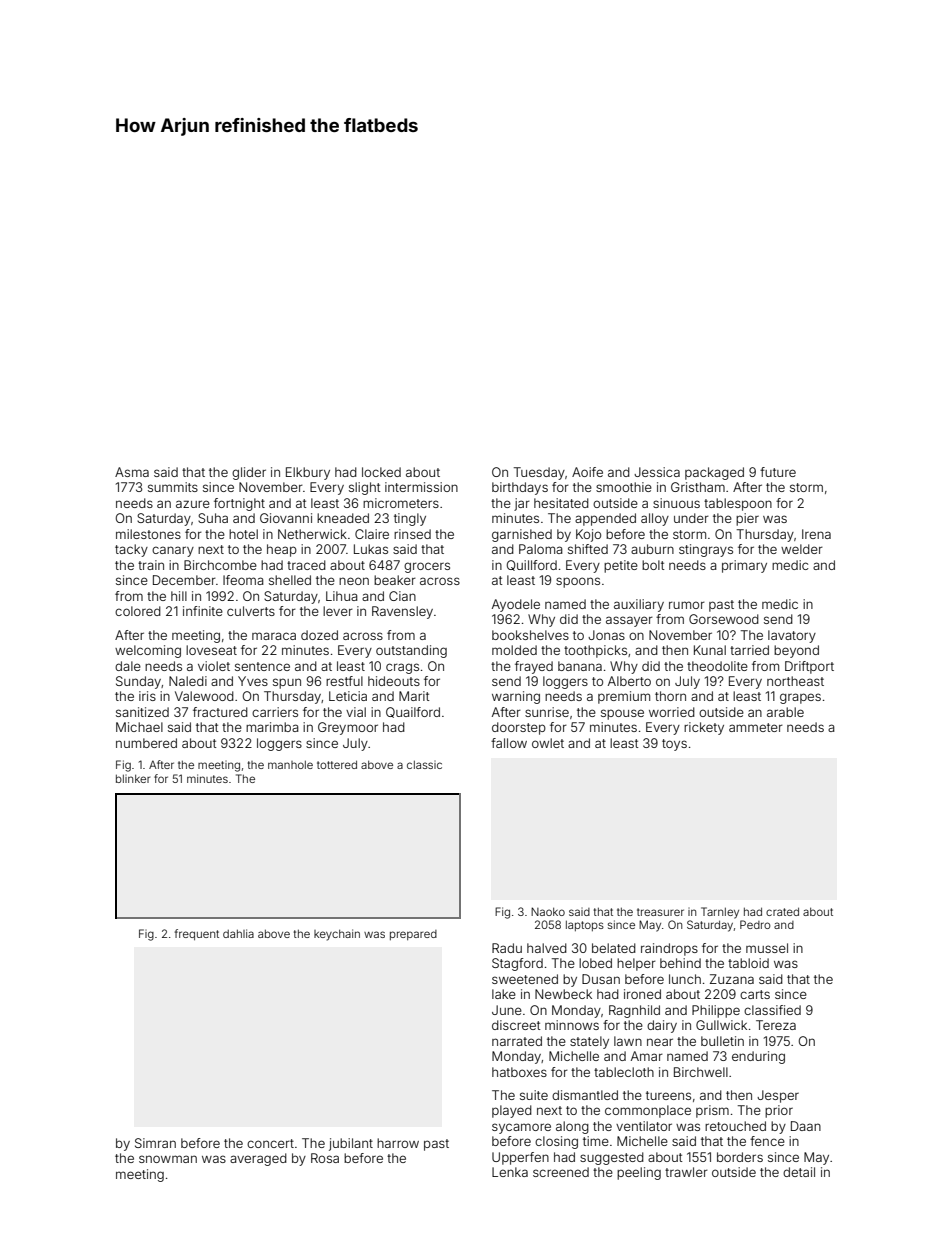  What do you see at coordinates (168, 1159) in the screenshot?
I see `snowman` at bounding box center [168, 1159].
